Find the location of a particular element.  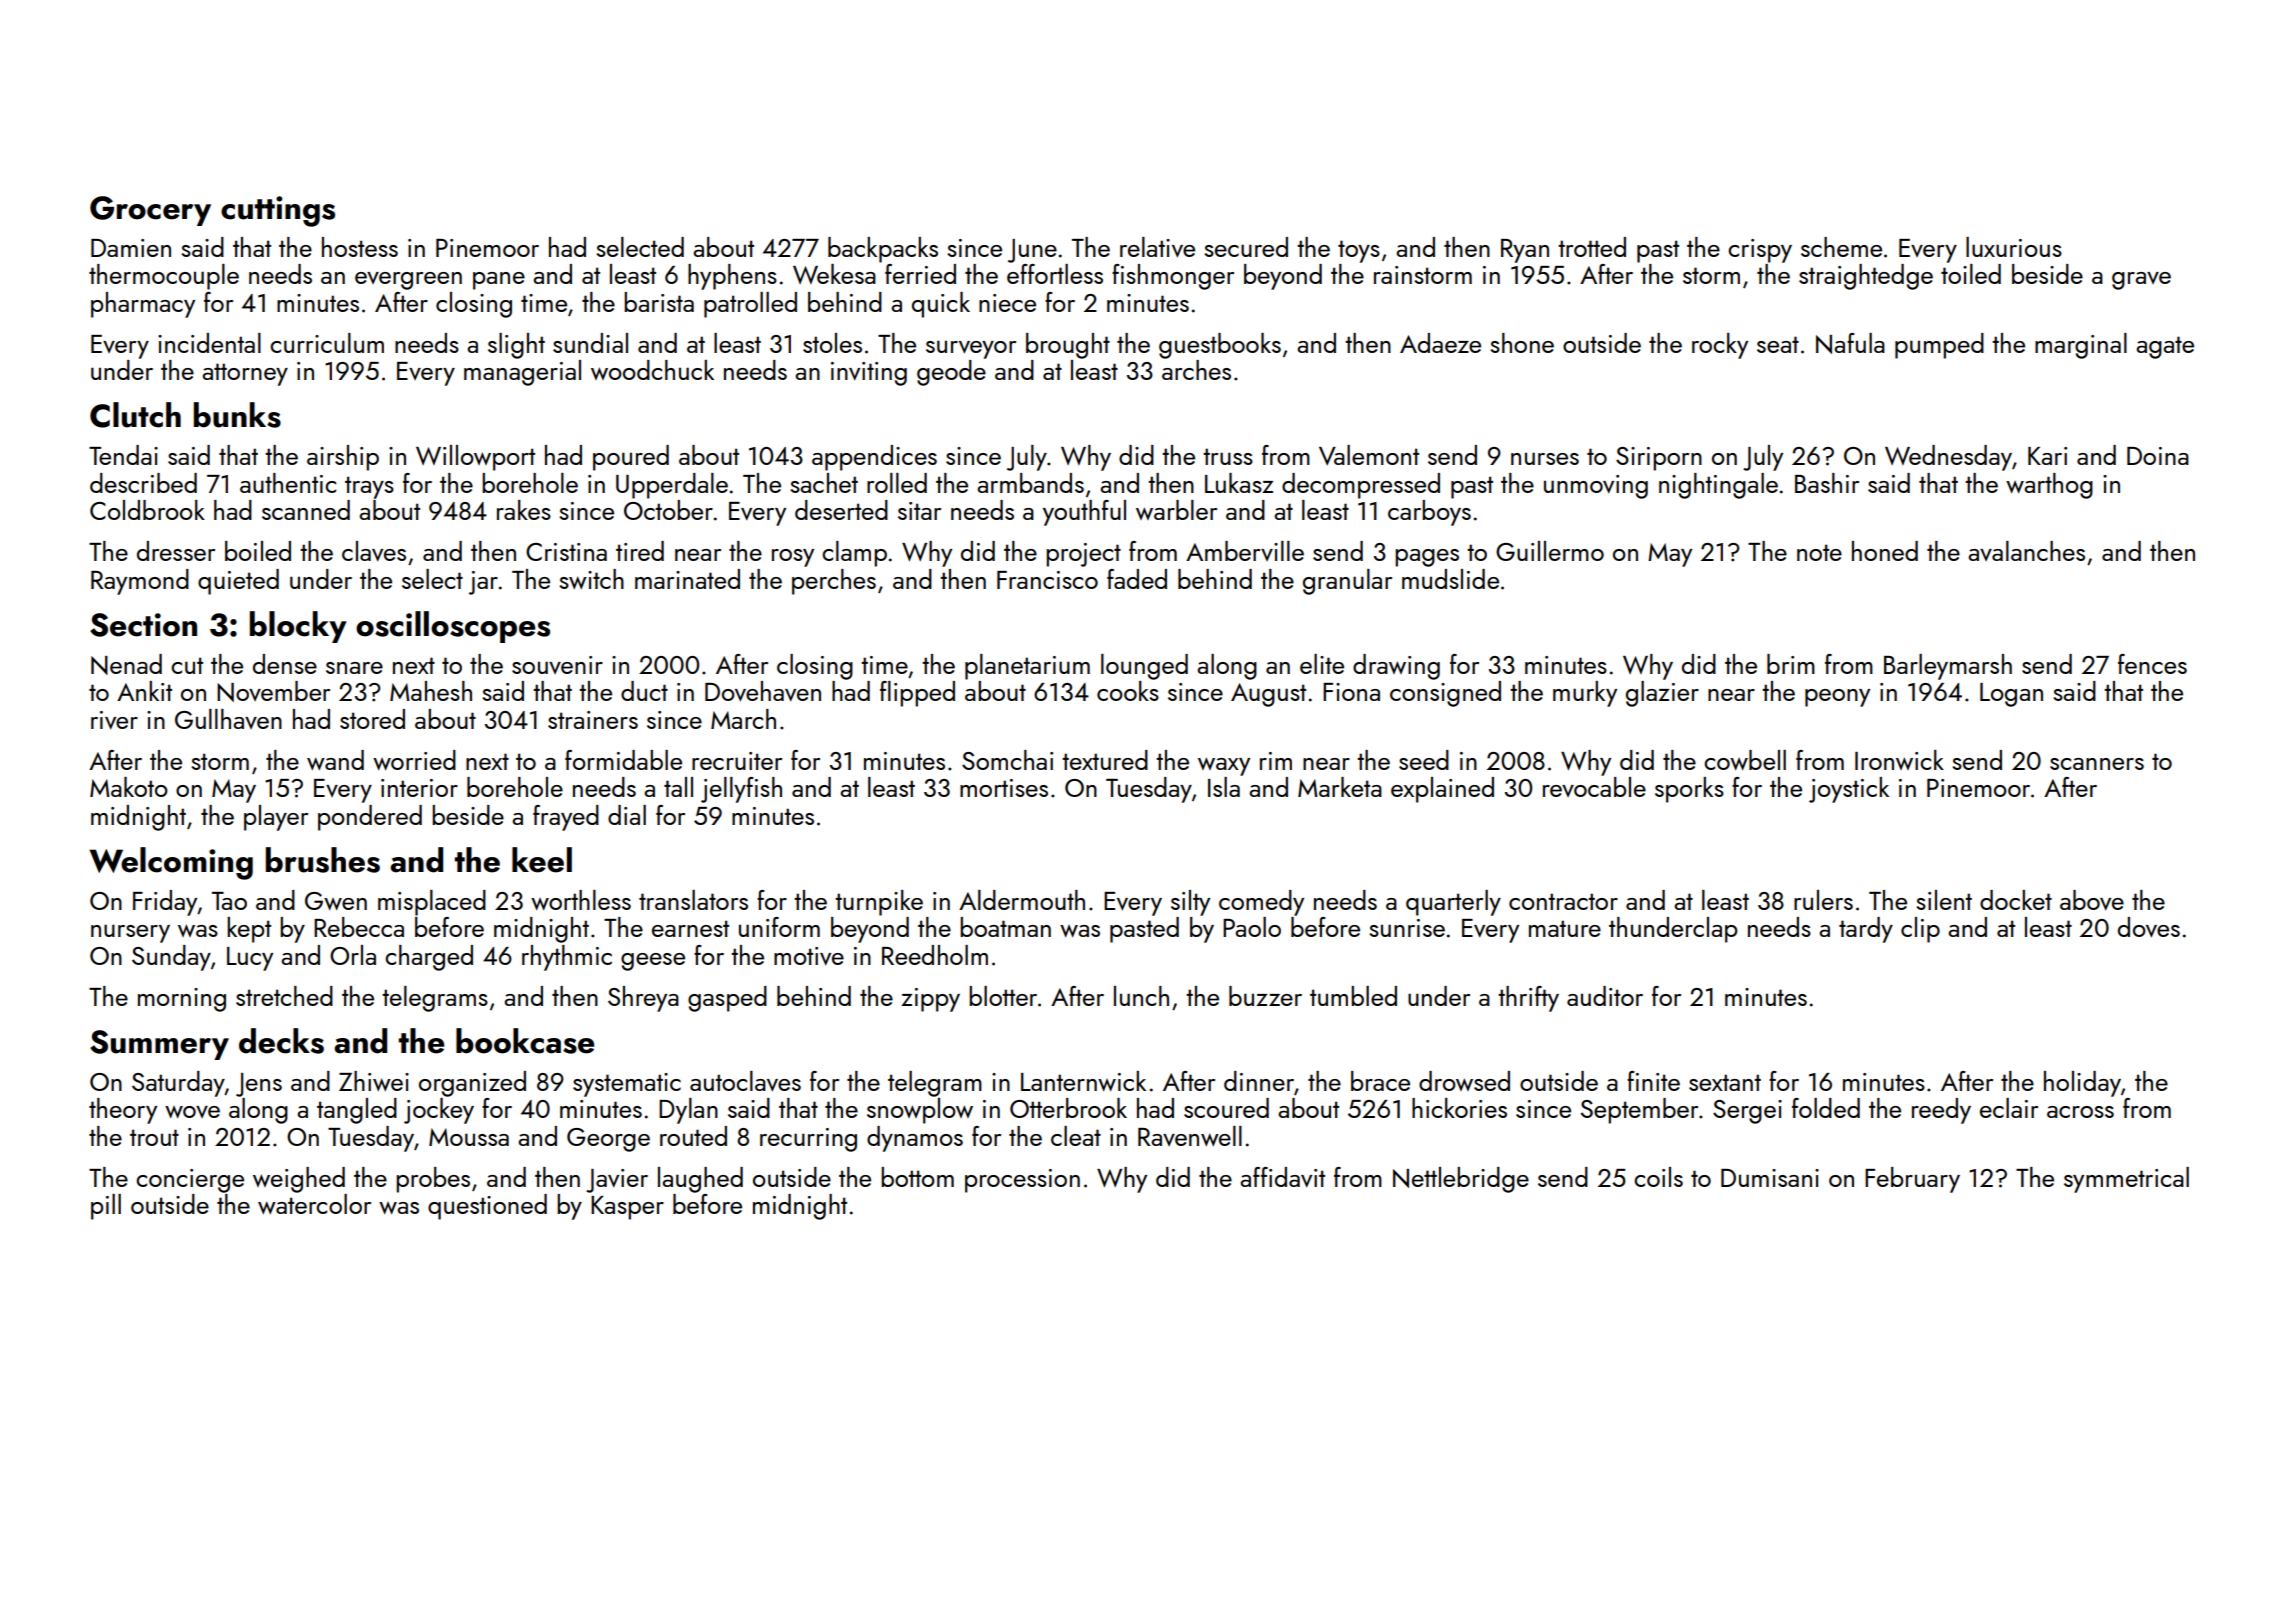

turnpike is located at coordinates (879, 903).
